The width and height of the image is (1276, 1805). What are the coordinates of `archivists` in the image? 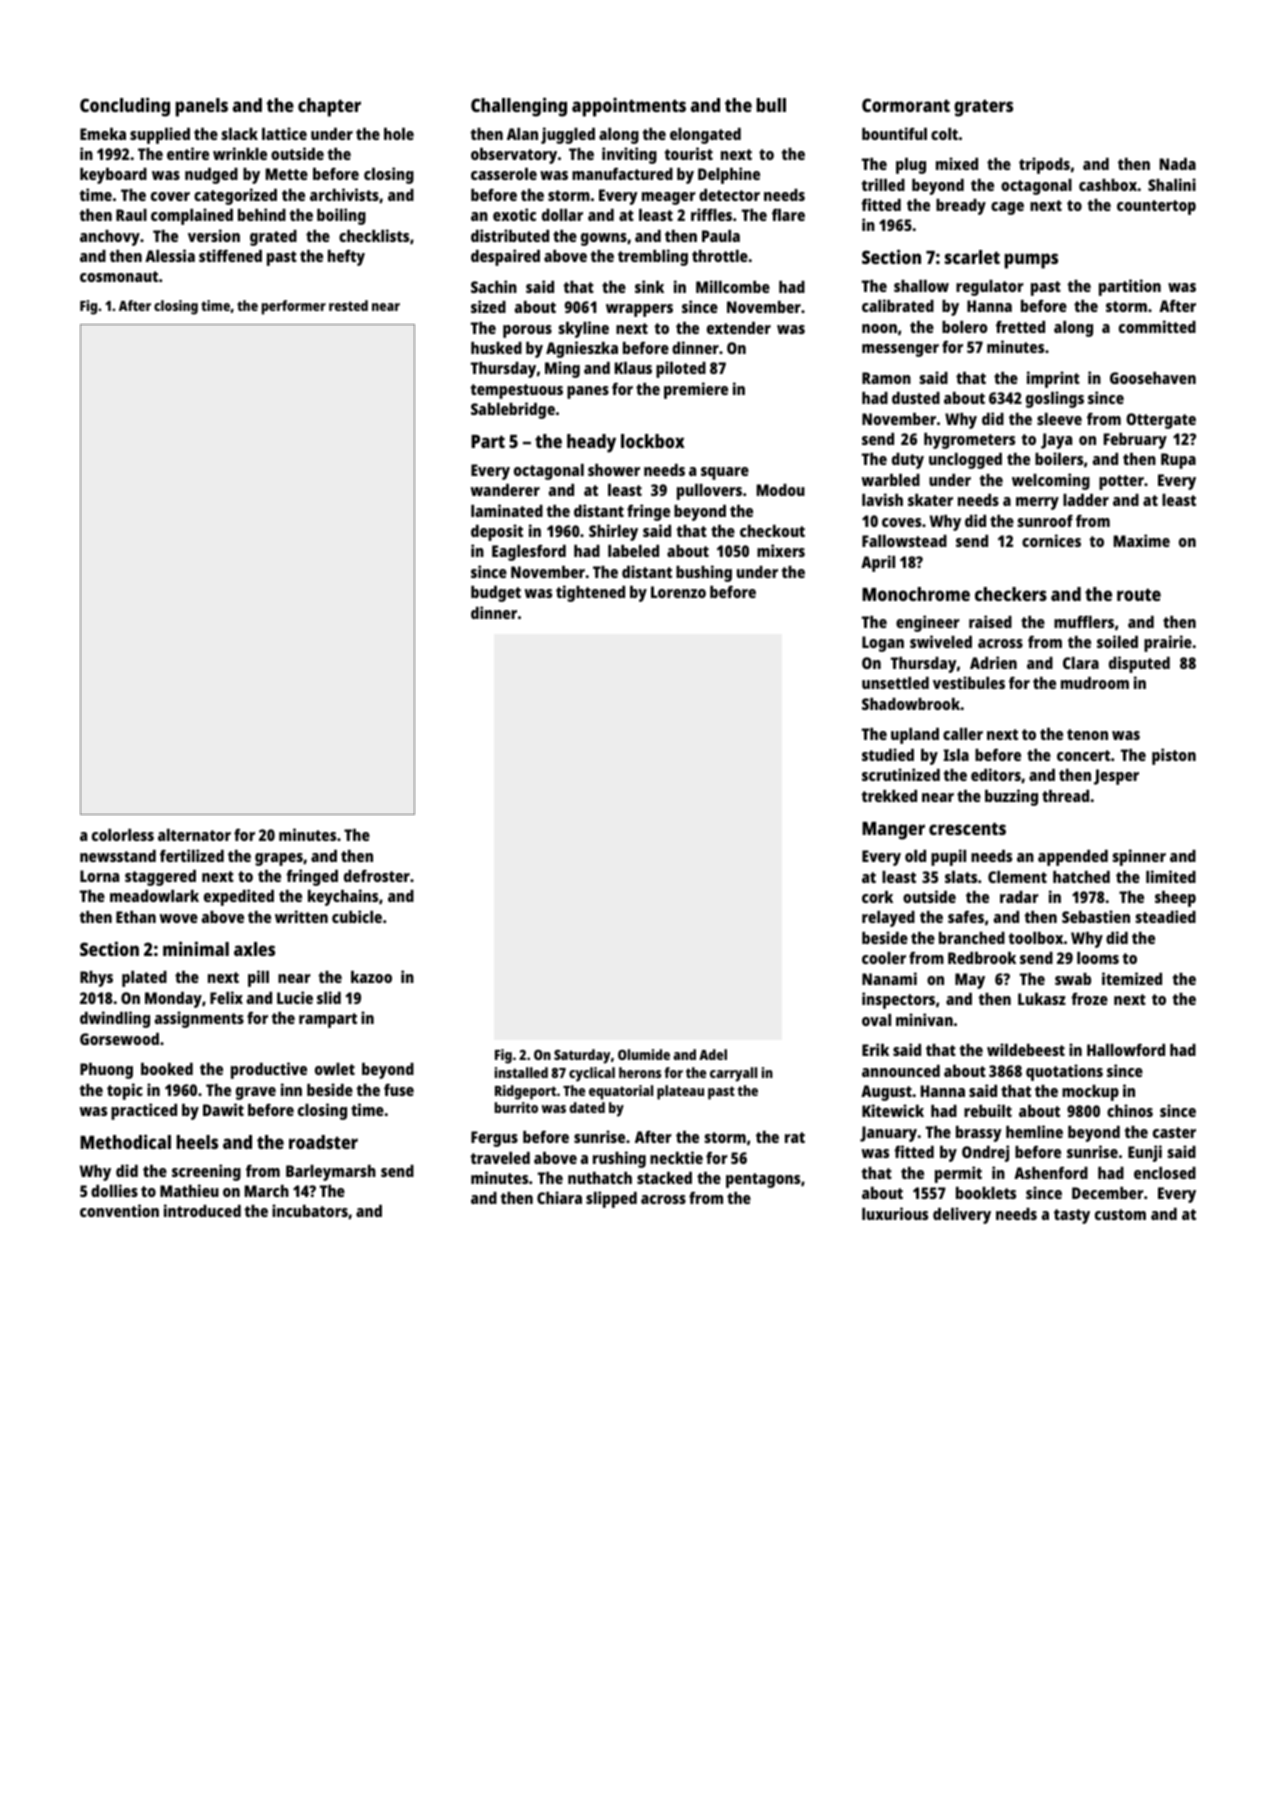 It's located at (344, 194).
